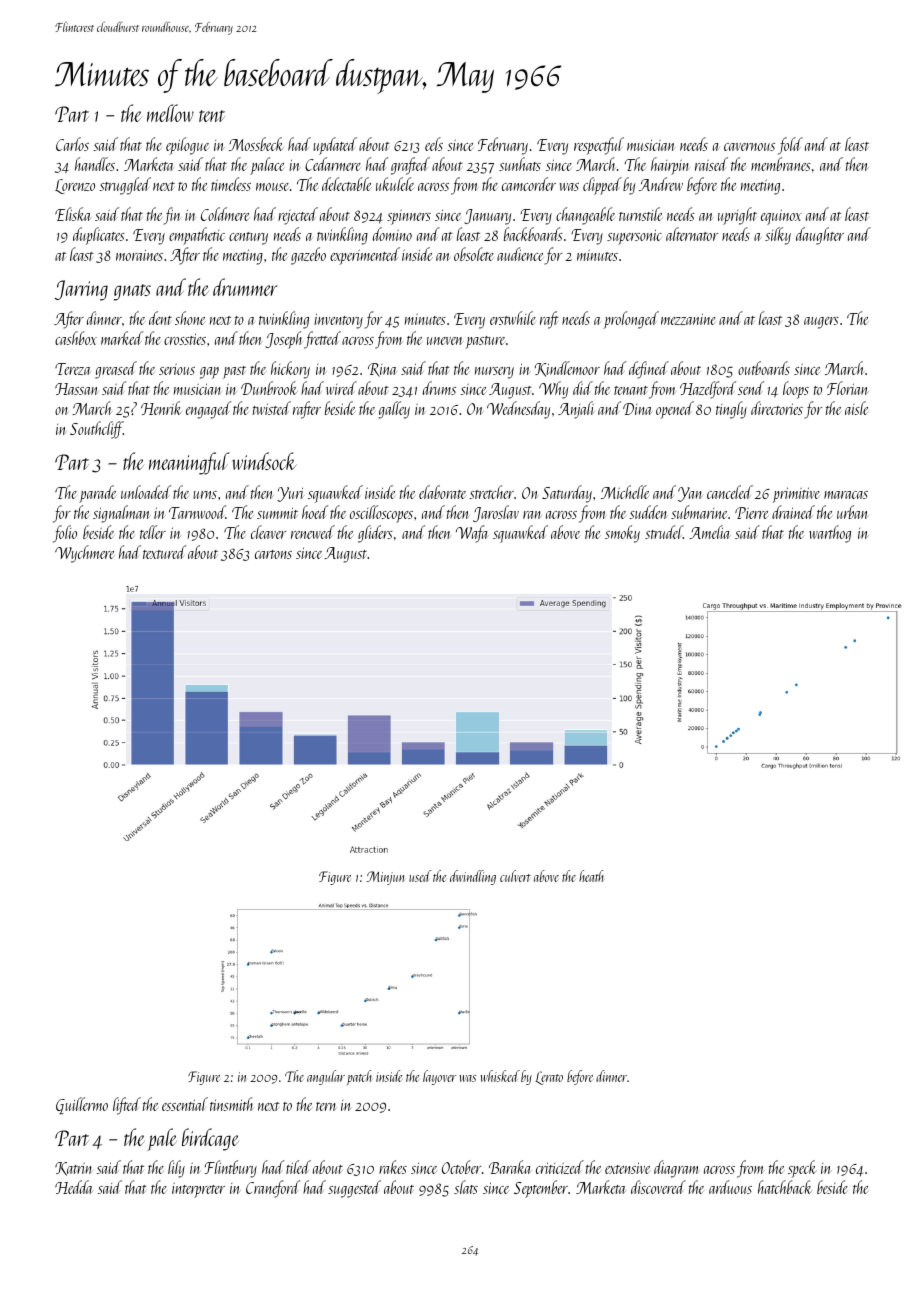  What do you see at coordinates (515, 876) in the page?
I see `culvert` at bounding box center [515, 876].
